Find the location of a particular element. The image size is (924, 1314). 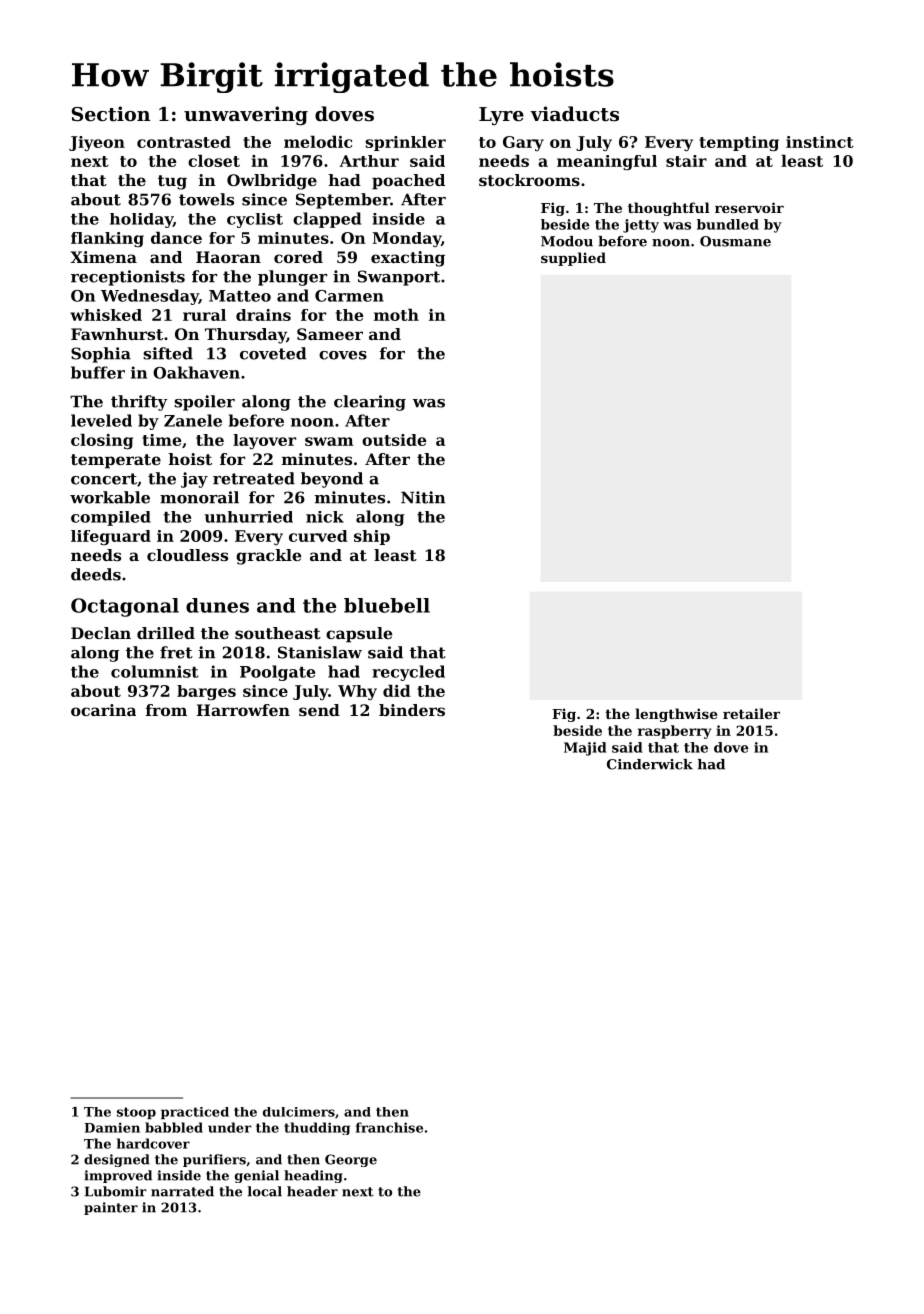

local is located at coordinates (265, 1191).
